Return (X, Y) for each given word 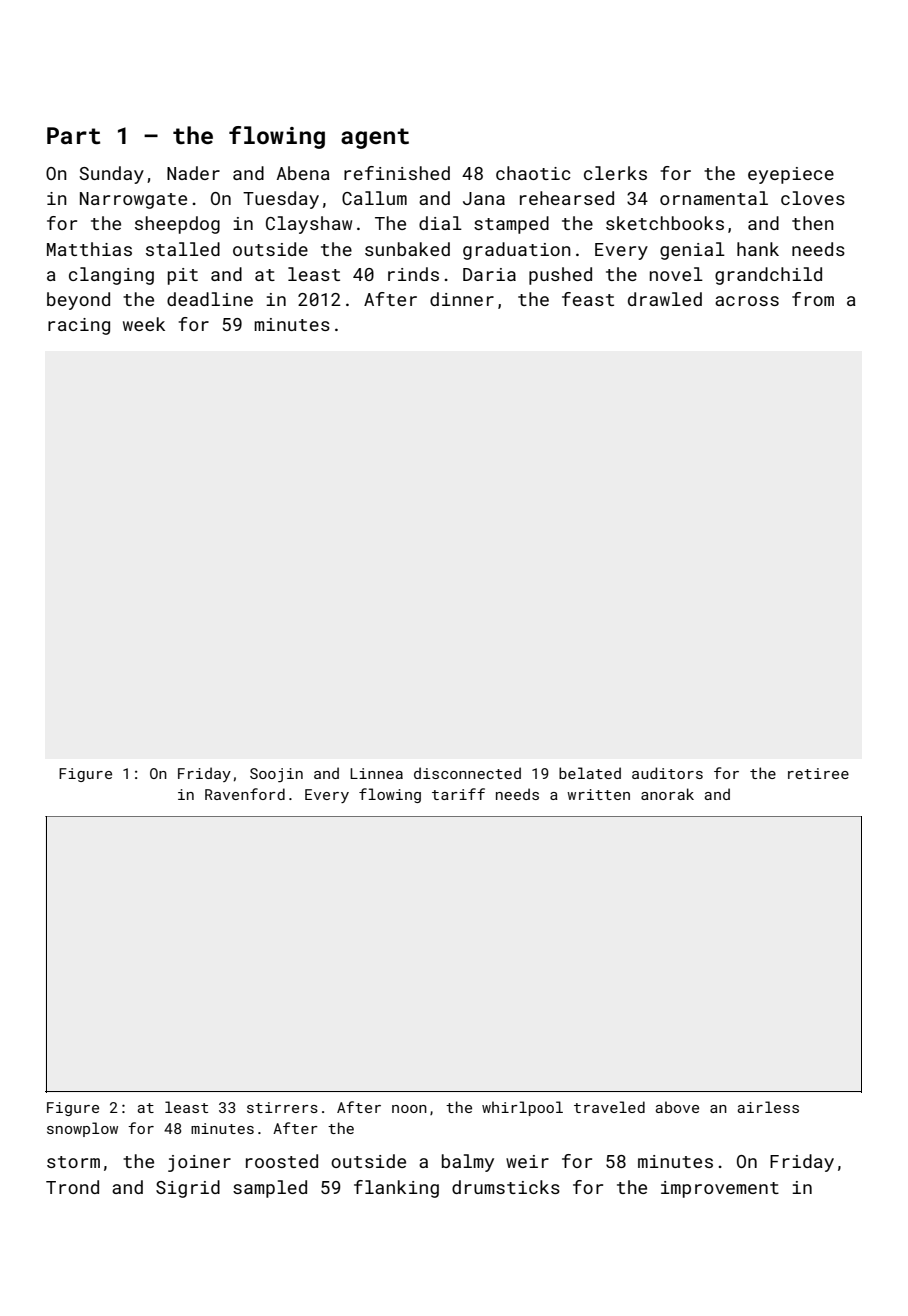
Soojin (276, 775)
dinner (462, 299)
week (144, 324)
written (598, 794)
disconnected (467, 773)
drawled (665, 299)
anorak (667, 794)
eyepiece (791, 175)
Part (73, 135)
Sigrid (188, 1189)
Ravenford (245, 794)
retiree (818, 773)
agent (375, 138)
